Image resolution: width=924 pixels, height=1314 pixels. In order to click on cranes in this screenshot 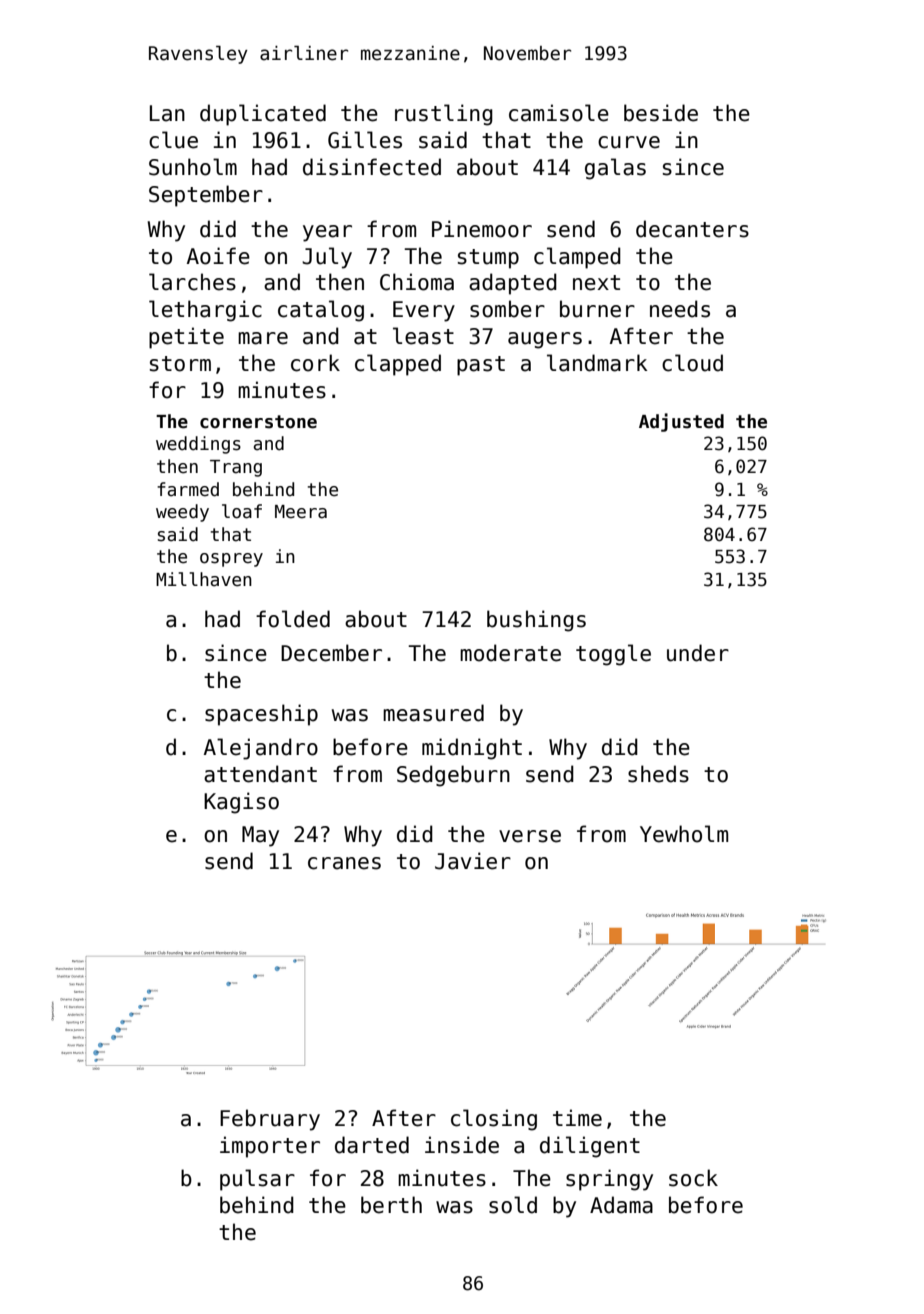, I will do `click(344, 863)`.
